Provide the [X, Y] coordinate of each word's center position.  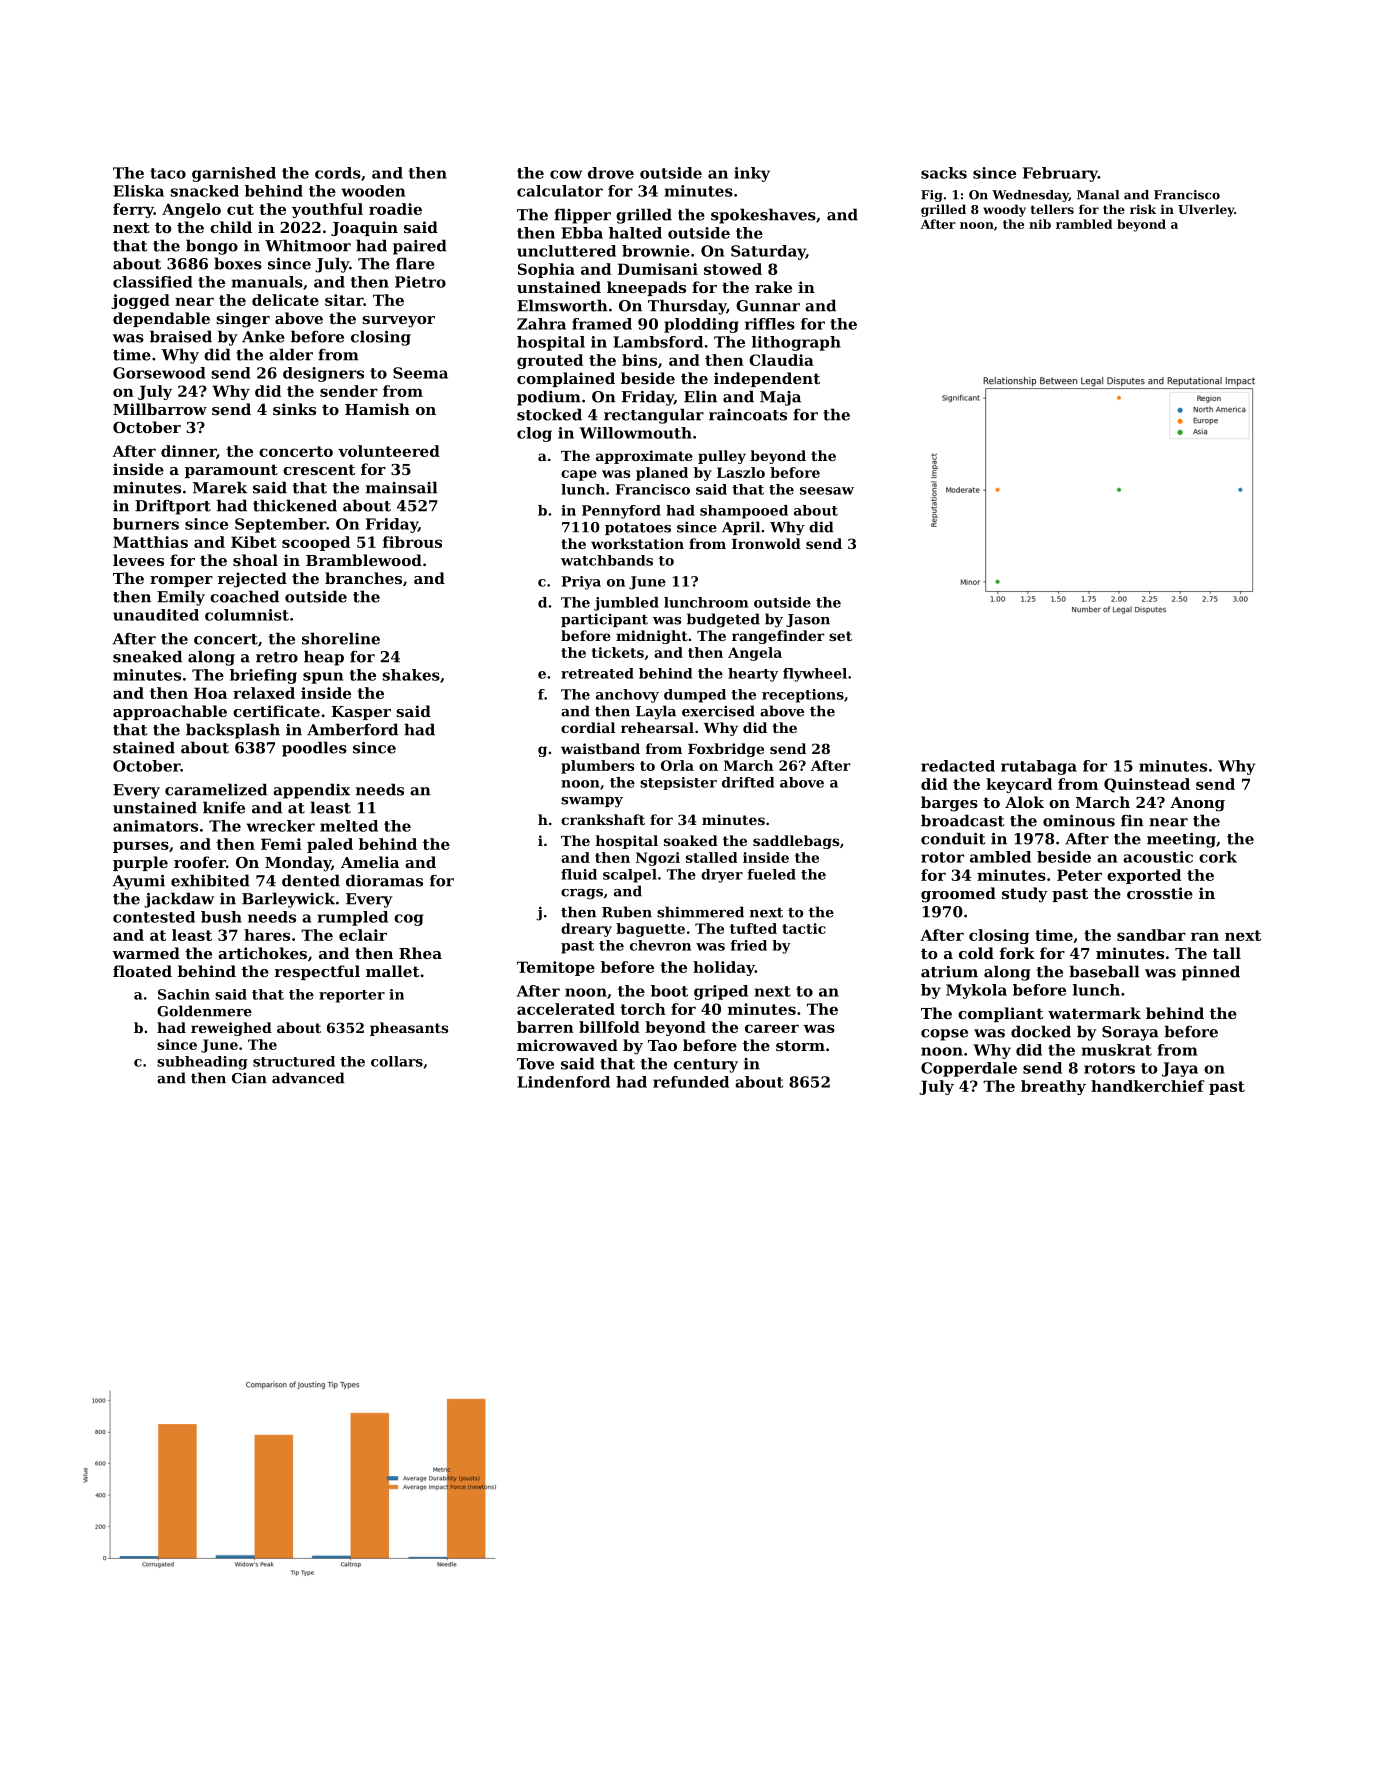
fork [1017, 953]
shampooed [744, 512]
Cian [249, 1078]
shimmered [700, 912]
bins [639, 360]
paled [330, 845]
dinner [188, 451]
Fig [932, 196]
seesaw [827, 491]
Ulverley [1206, 210]
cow [566, 174]
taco [168, 173]
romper [181, 581]
